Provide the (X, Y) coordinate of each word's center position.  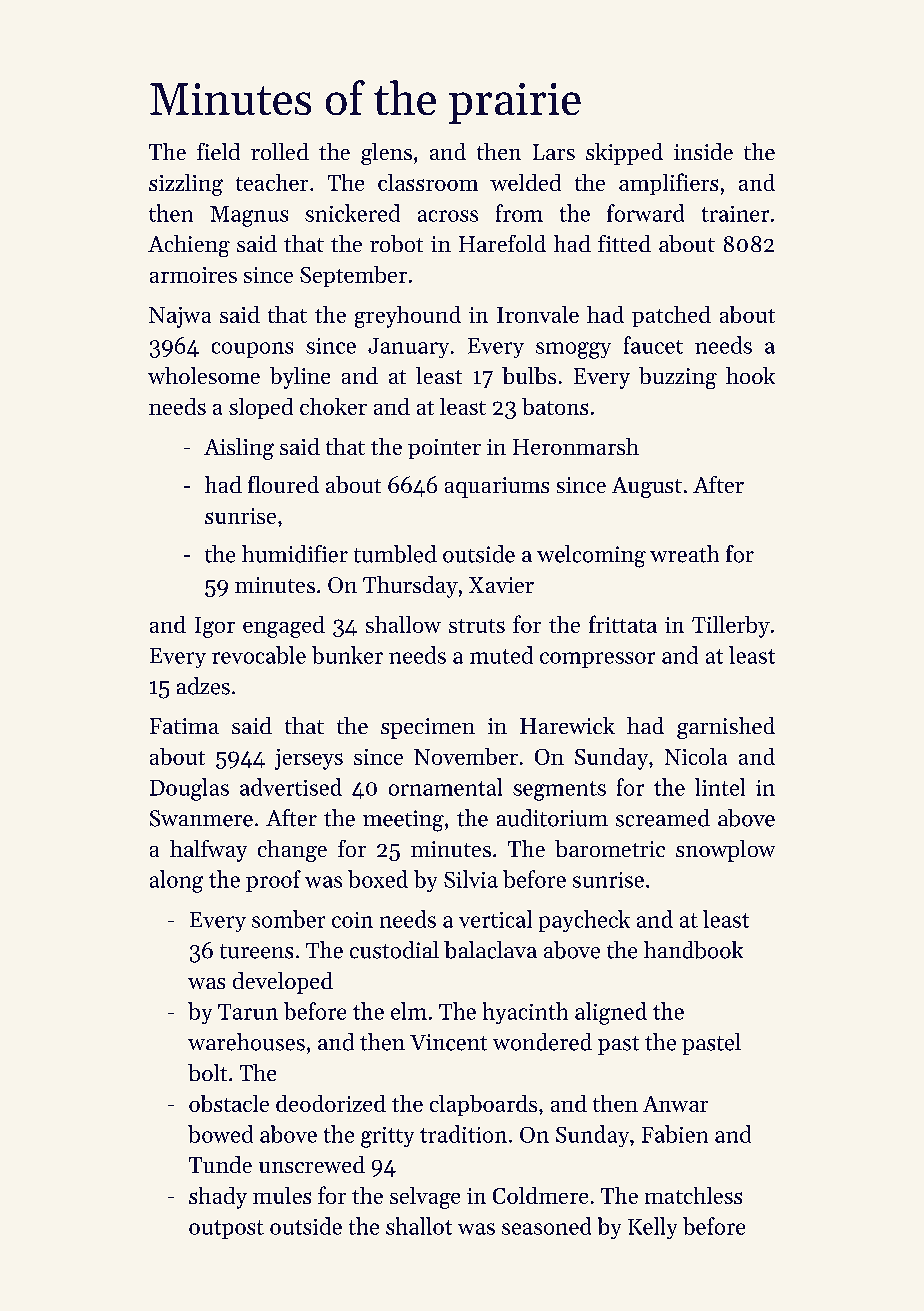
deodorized (331, 1103)
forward (645, 213)
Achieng (189, 246)
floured (283, 484)
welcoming (591, 556)
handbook (693, 950)
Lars (554, 152)
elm (409, 1011)
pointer (444, 449)
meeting (403, 821)
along (176, 881)
